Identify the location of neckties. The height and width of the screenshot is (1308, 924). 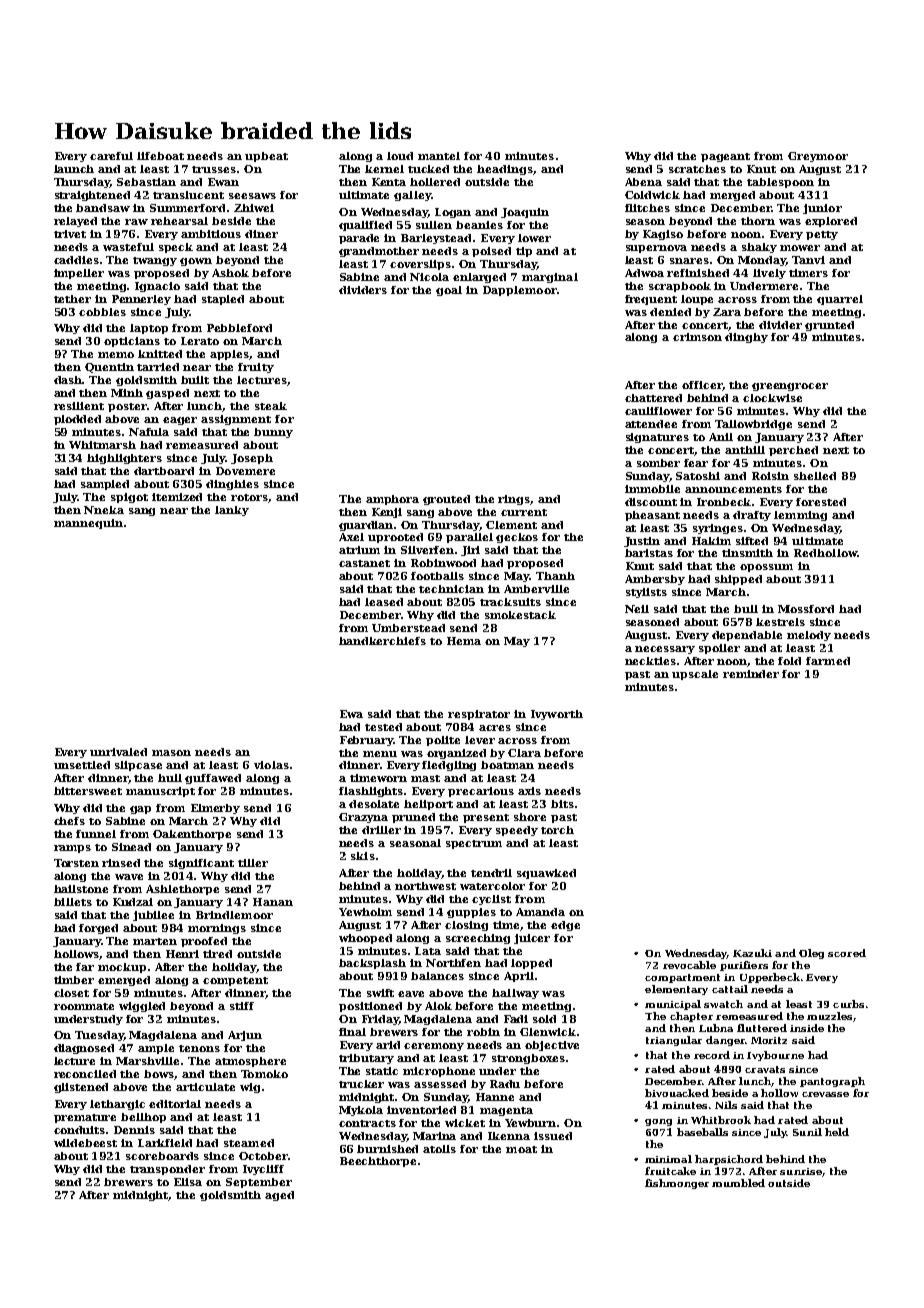
(650, 661).
